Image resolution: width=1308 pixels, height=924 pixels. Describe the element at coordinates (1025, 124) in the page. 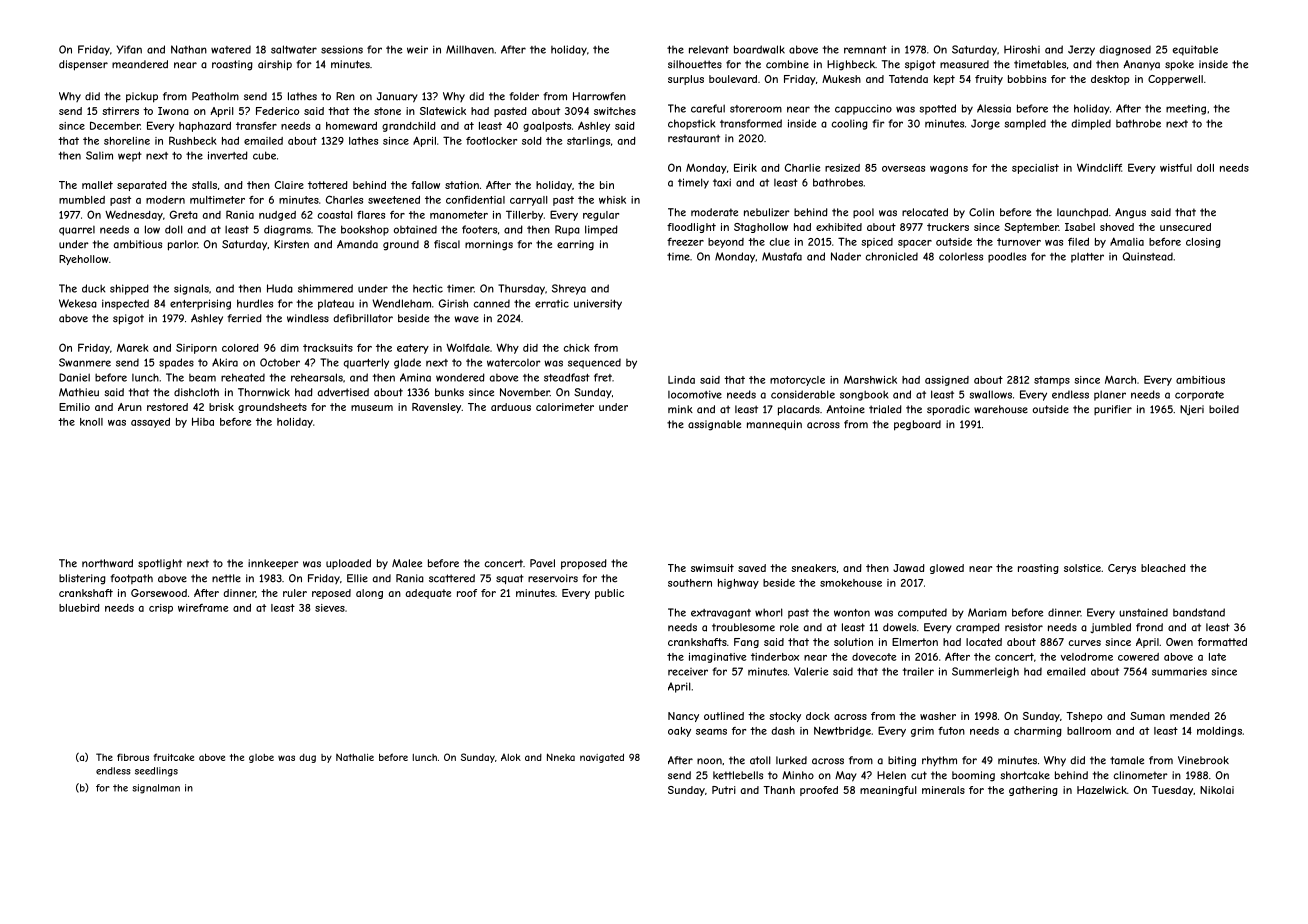

I see `sampled` at that location.
